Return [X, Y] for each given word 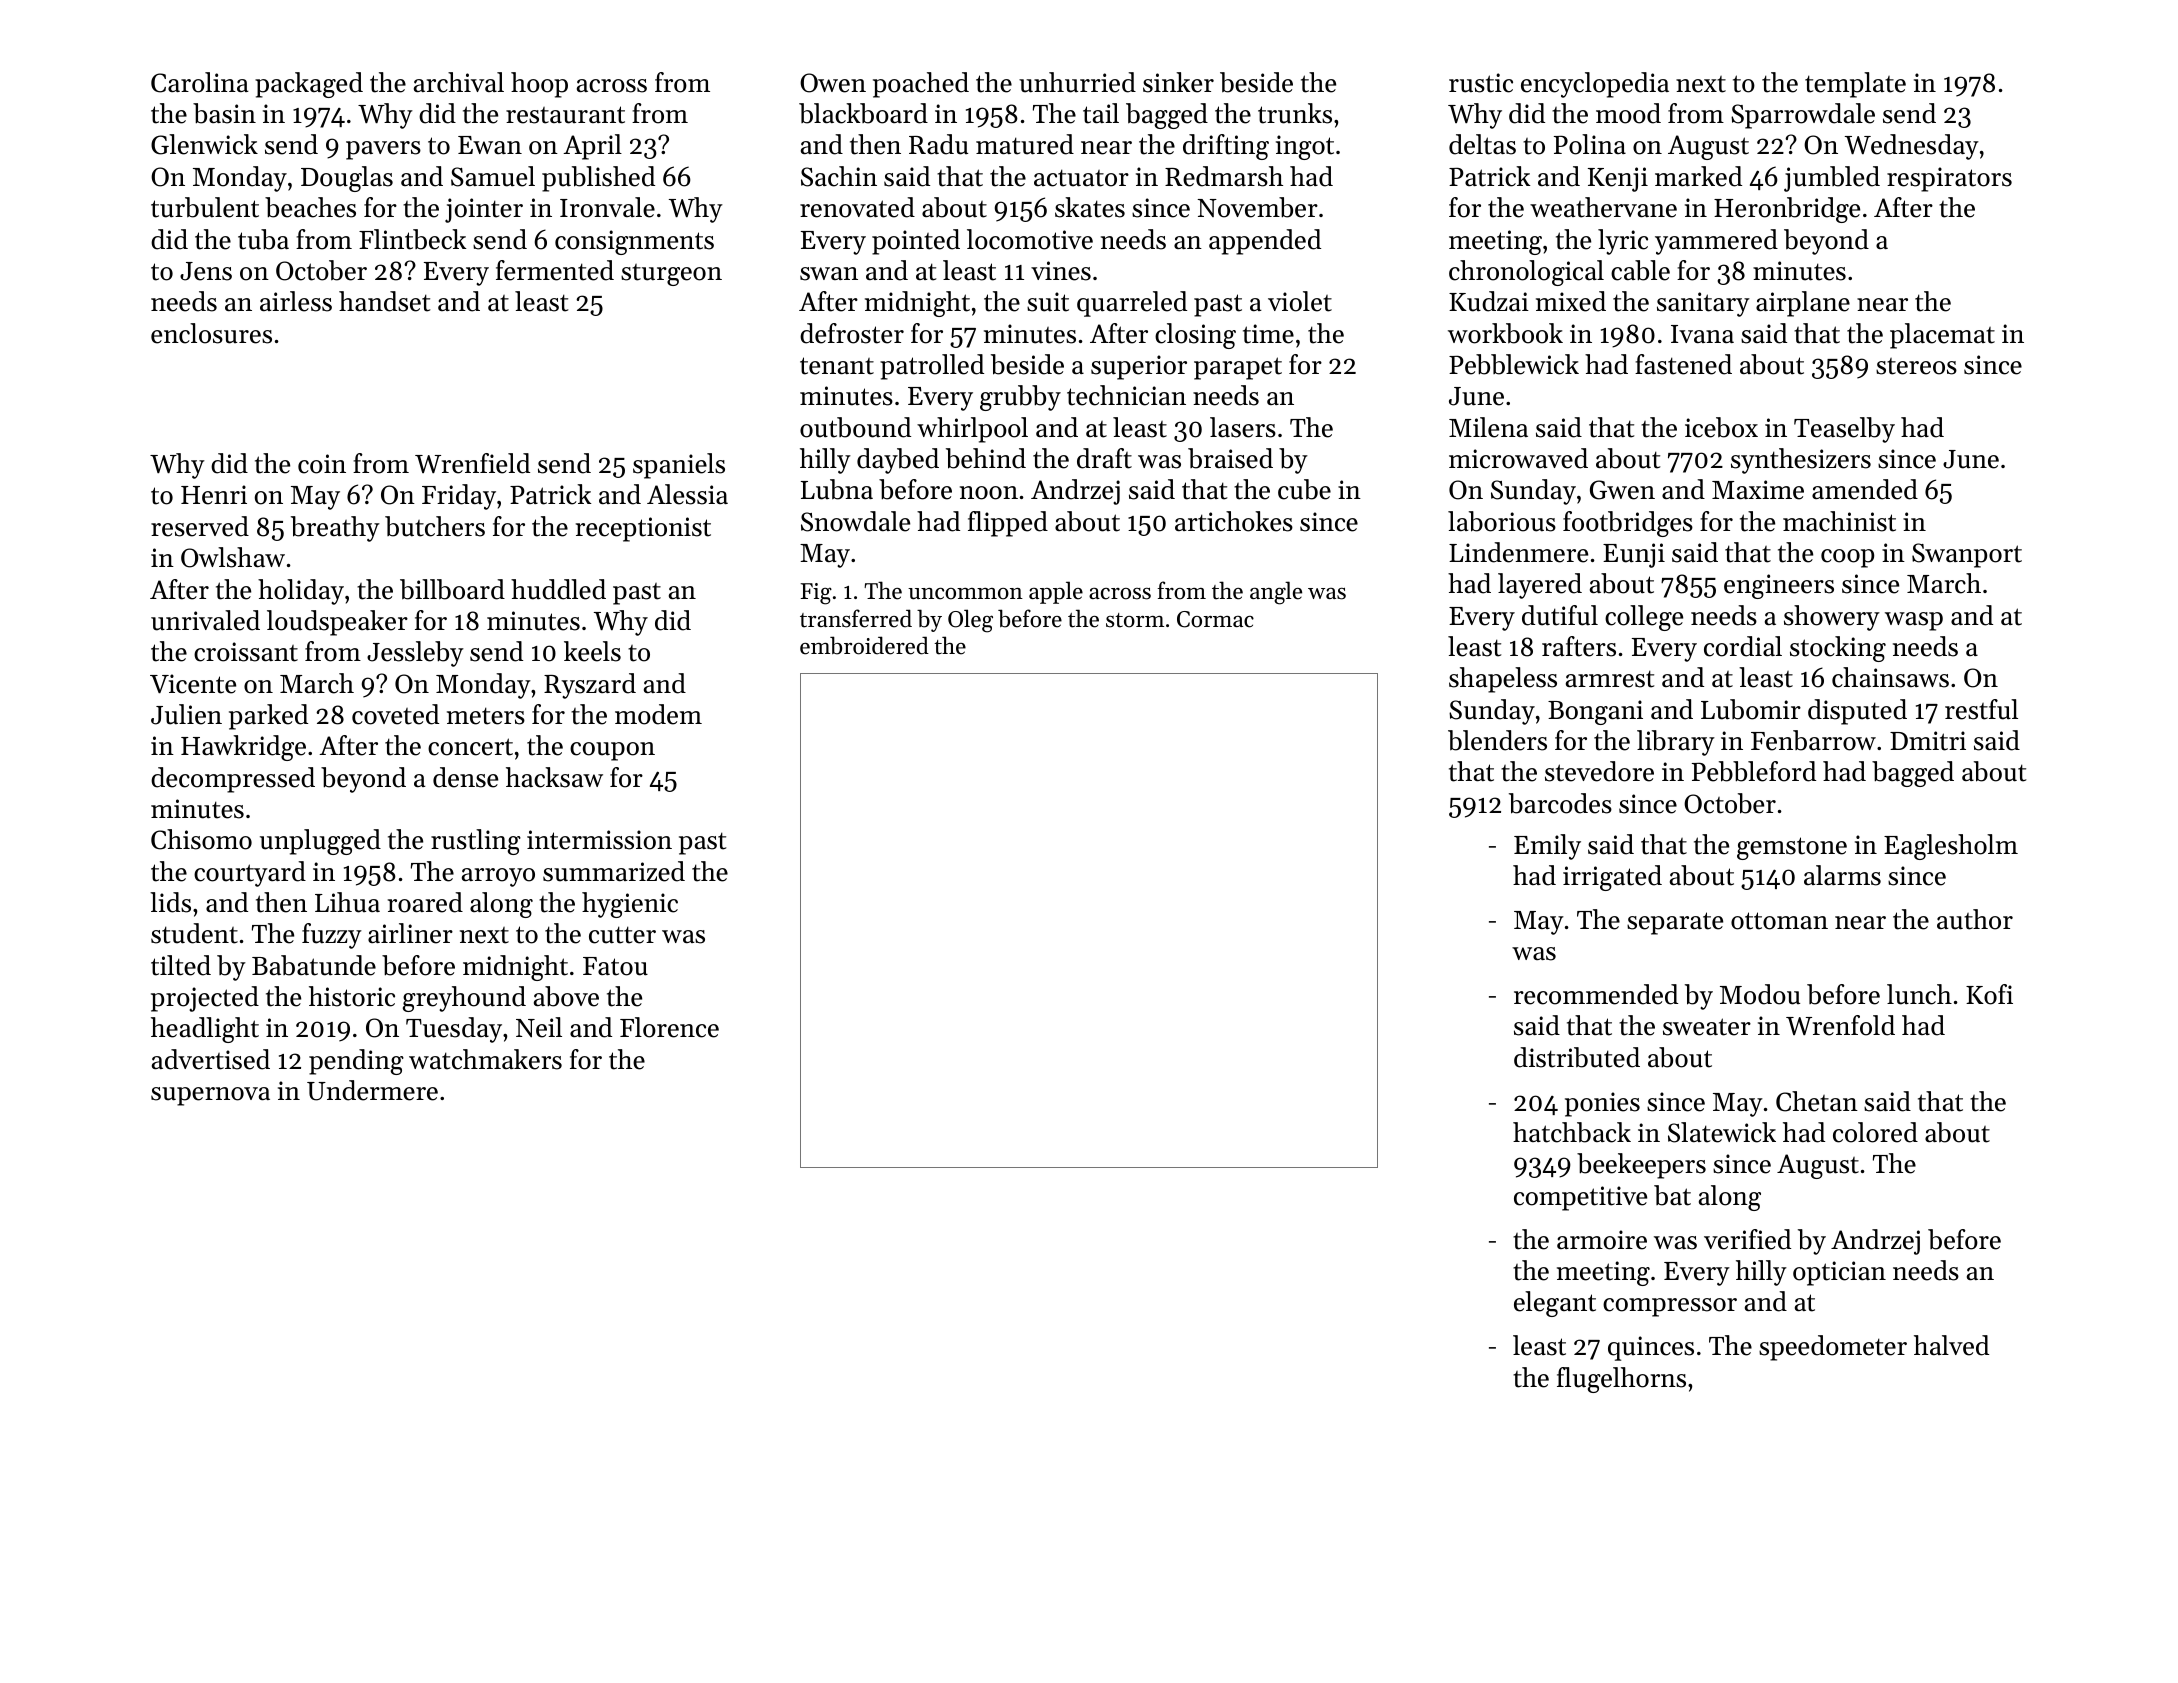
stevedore [1599, 771]
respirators [1949, 179]
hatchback [1572, 1132]
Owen [833, 83]
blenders [1497, 740]
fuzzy [332, 936]
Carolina [200, 82]
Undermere [372, 1090]
